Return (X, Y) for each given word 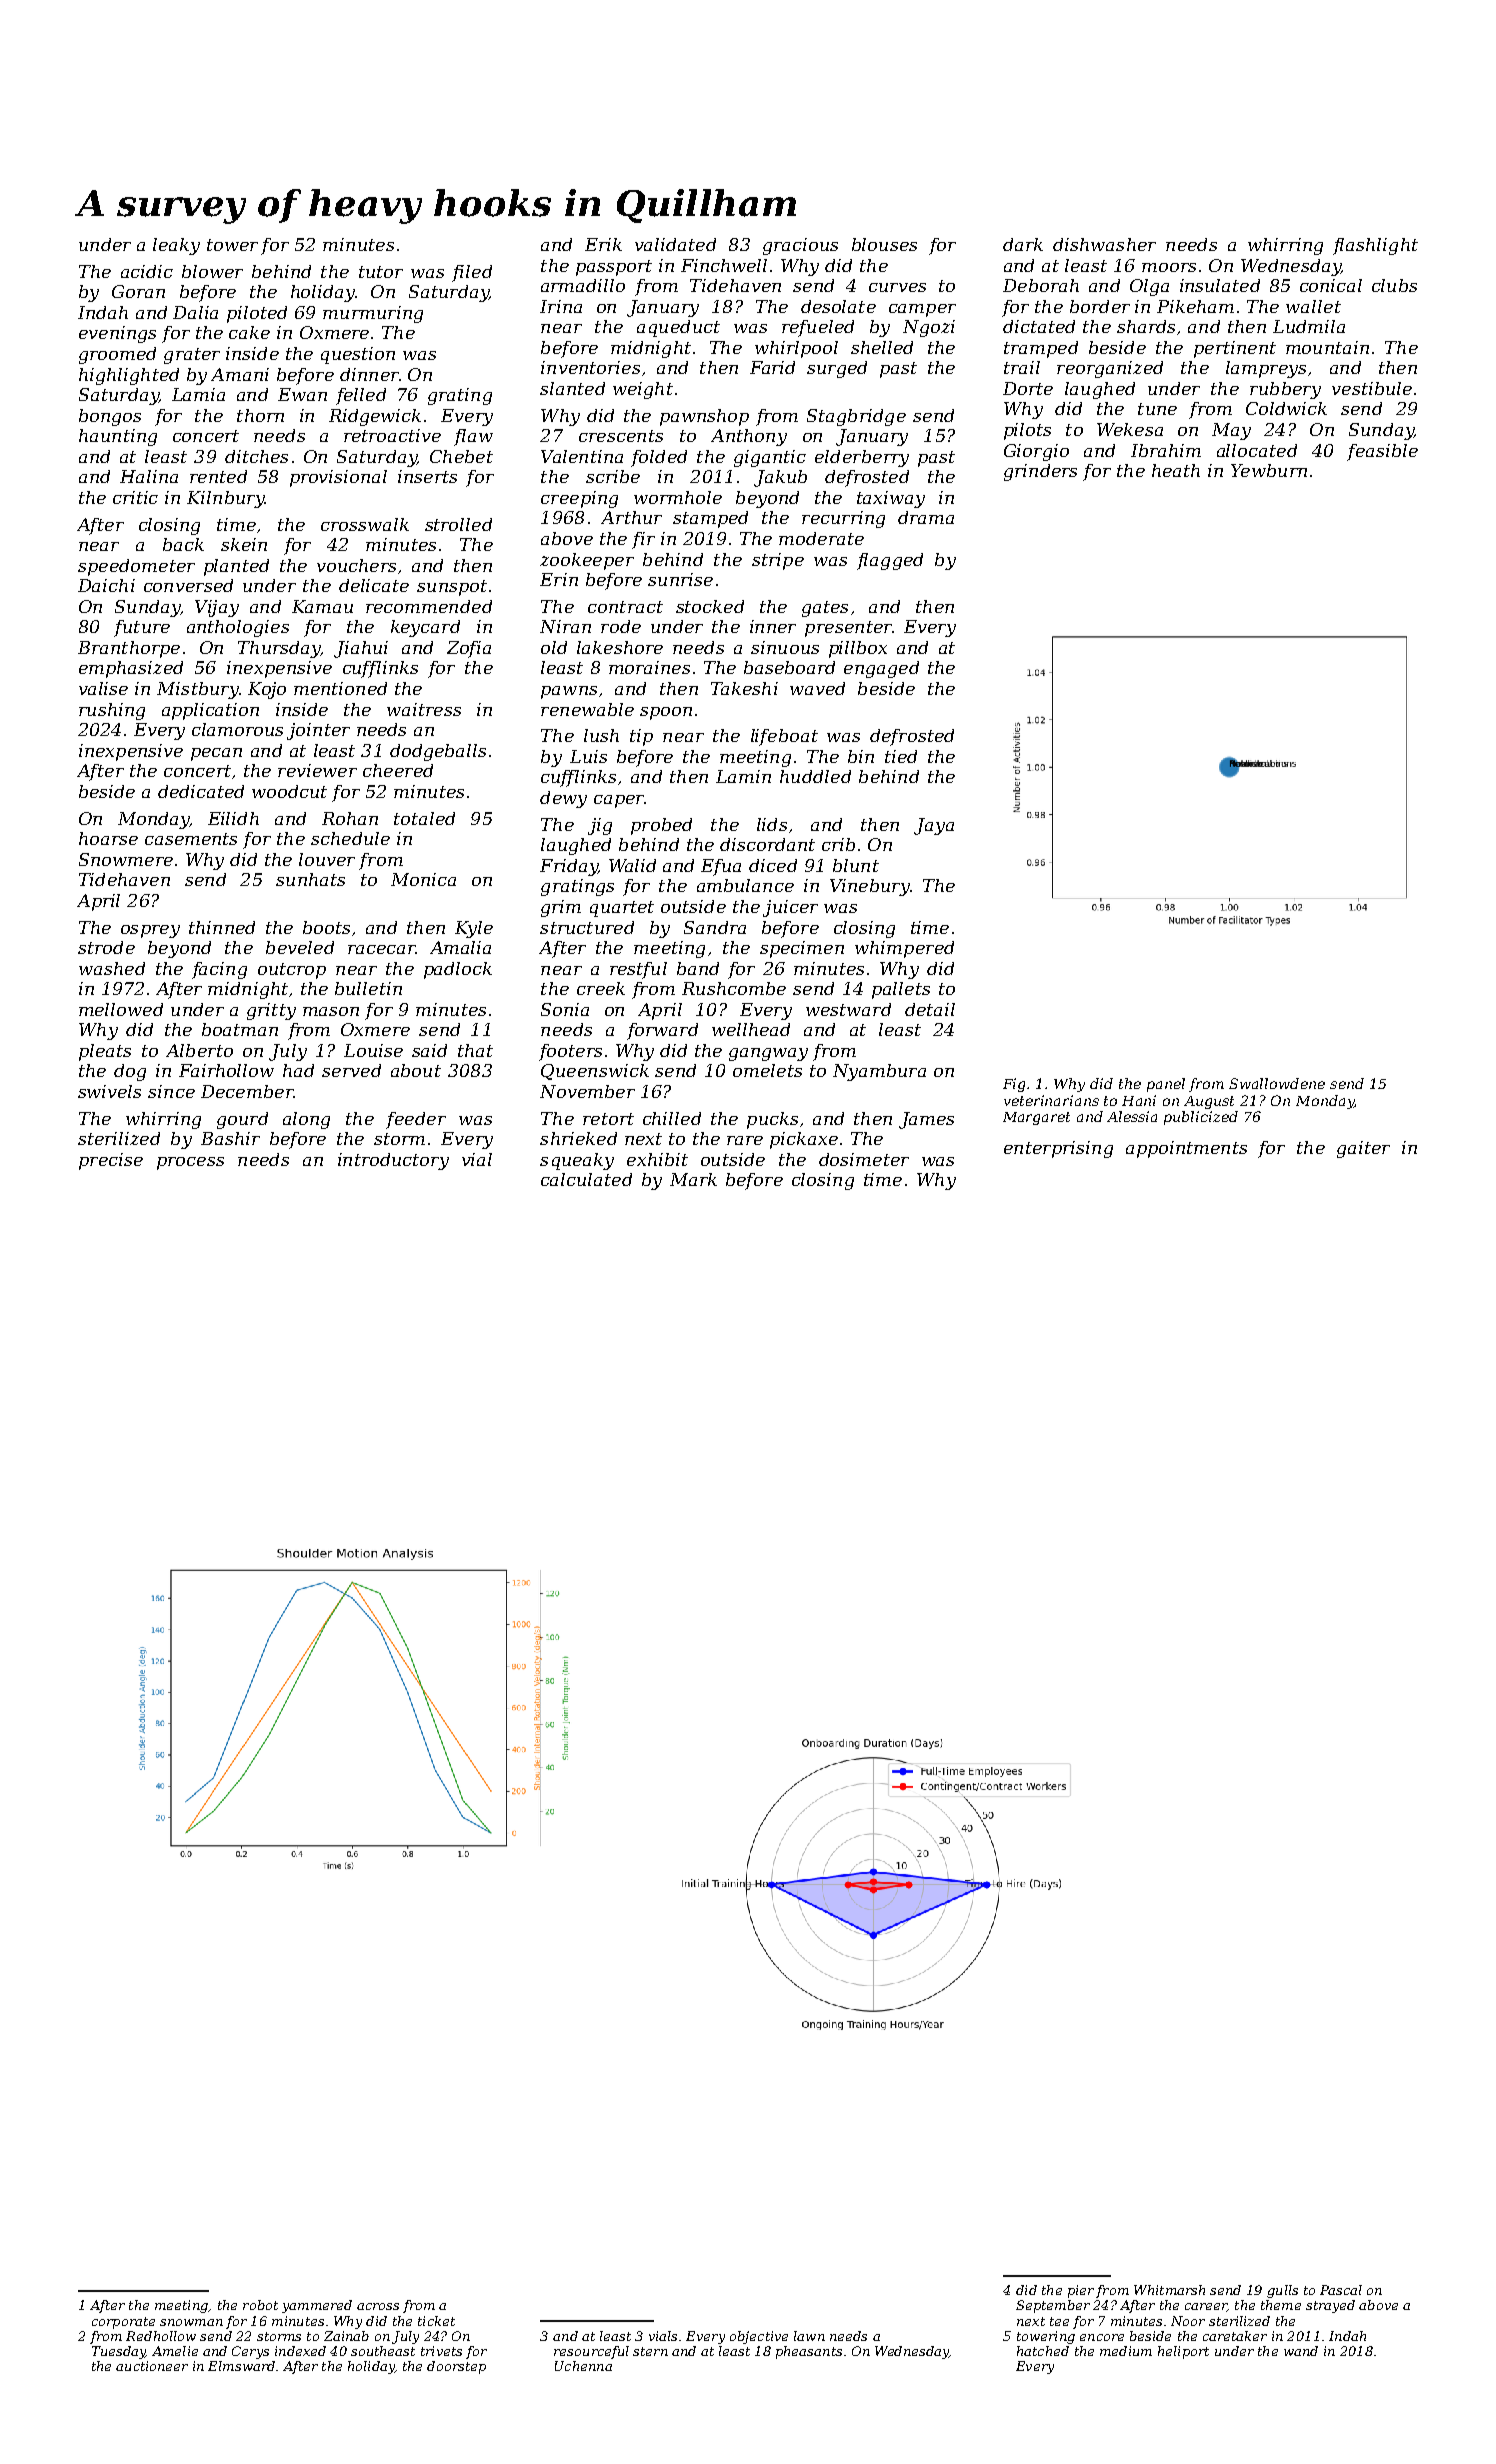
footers (570, 1052)
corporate (123, 2323)
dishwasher (1104, 244)
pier (1081, 2291)
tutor (381, 272)
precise (111, 1161)
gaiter (1363, 1149)
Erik (603, 244)
